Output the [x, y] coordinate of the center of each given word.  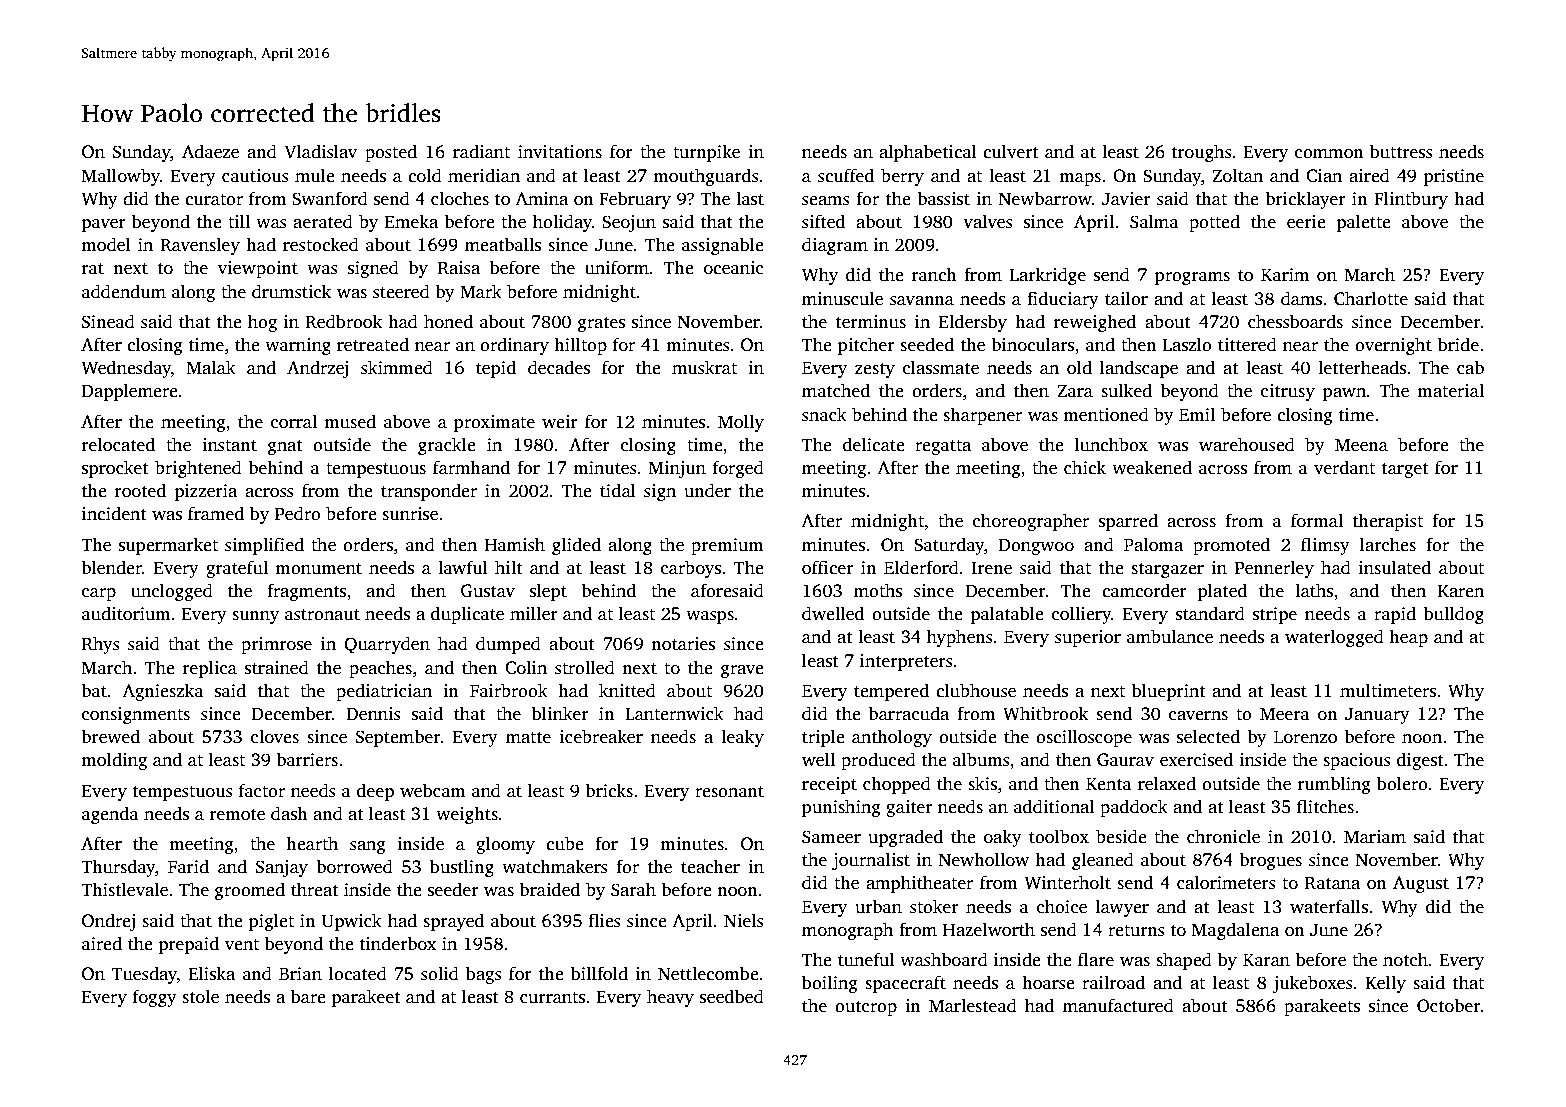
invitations [560, 152]
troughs [1202, 153]
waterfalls [1329, 906]
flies [604, 920]
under [707, 490]
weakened [1152, 467]
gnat [285, 447]
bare [308, 996]
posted [391, 153]
